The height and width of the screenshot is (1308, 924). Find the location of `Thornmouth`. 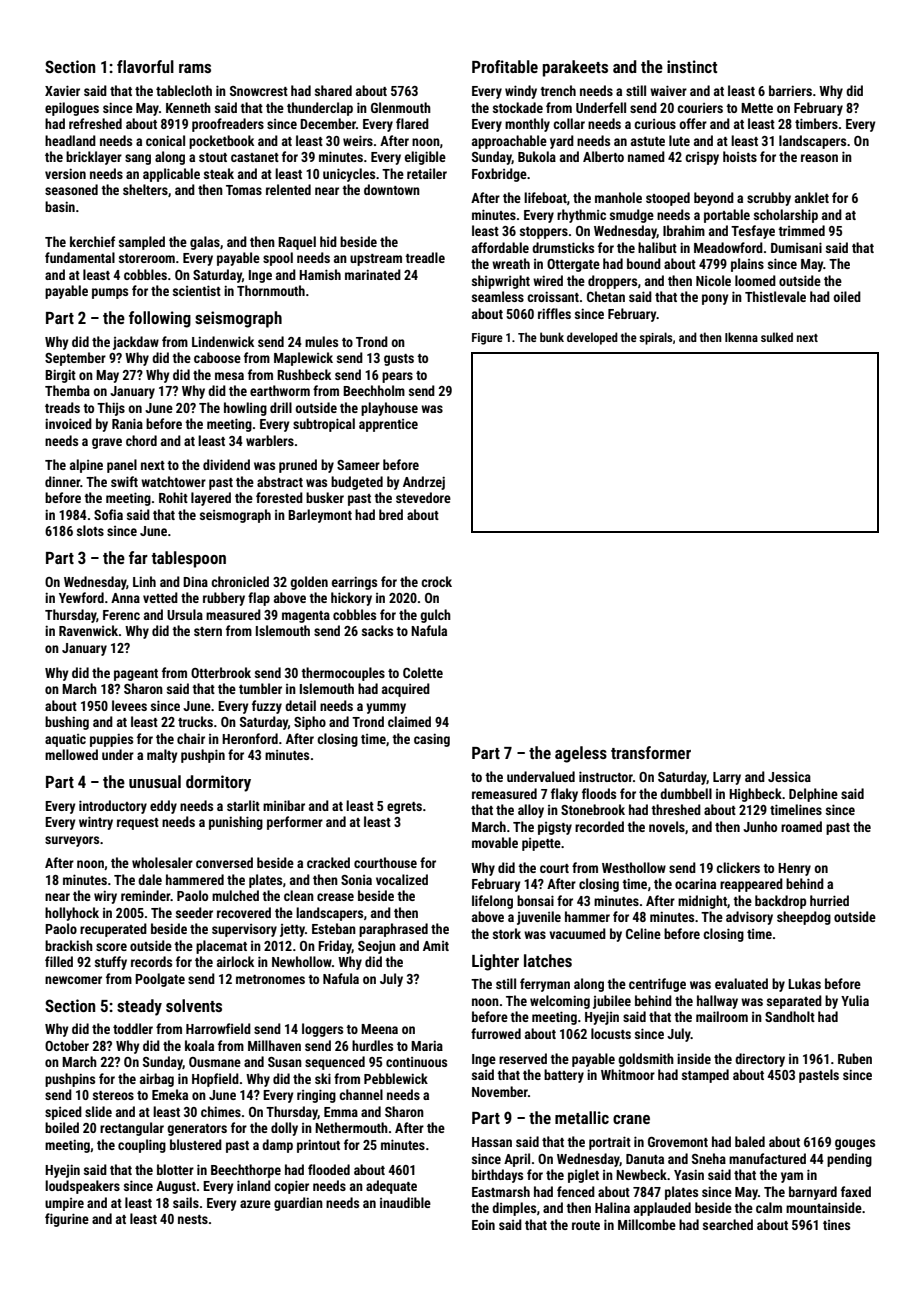

Thornmouth is located at coordinates (271, 290).
